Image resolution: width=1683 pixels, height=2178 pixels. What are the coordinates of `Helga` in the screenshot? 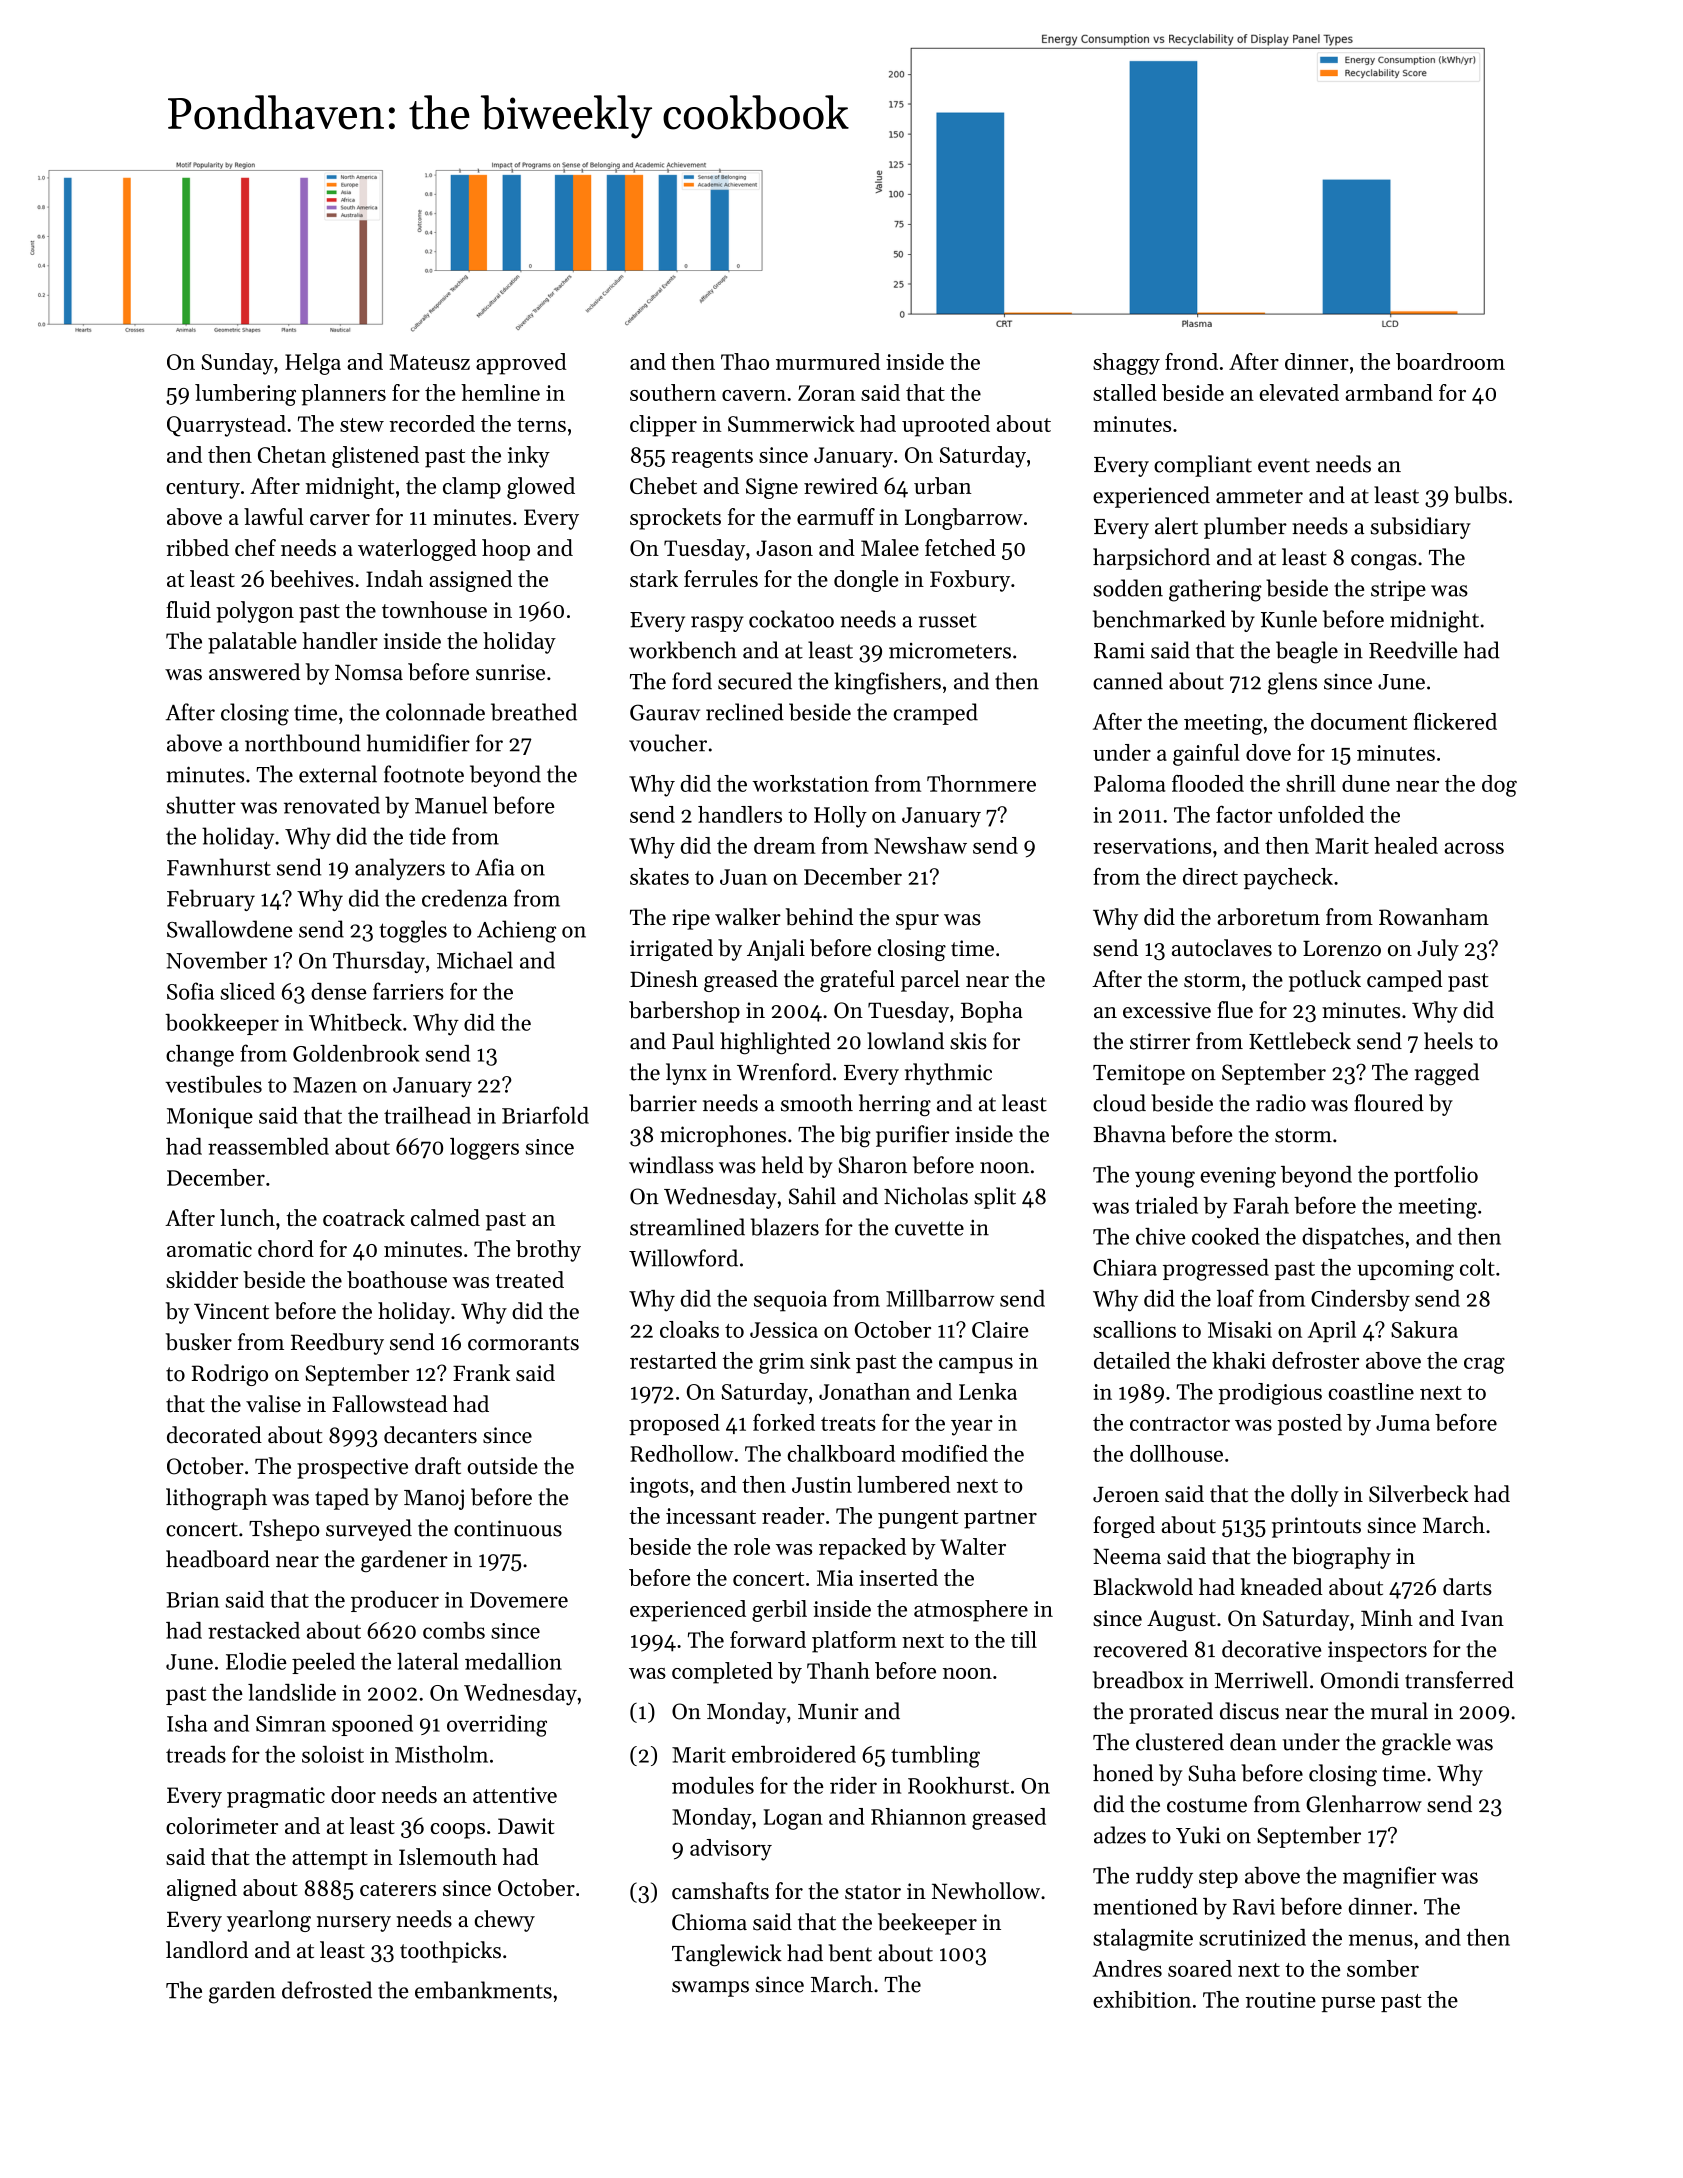 It's located at (313, 364).
